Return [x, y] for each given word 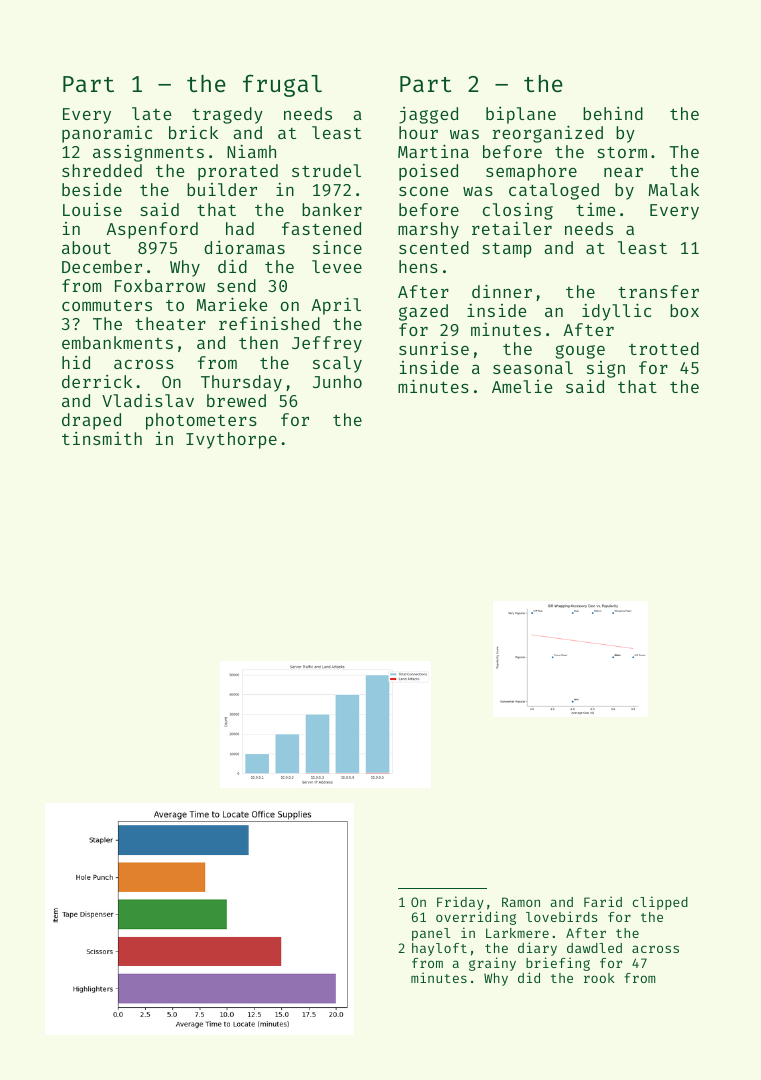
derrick [97, 381]
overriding [476, 918]
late [151, 113]
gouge [580, 352]
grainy [492, 964]
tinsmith [102, 438]
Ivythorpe [231, 440]
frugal [282, 85]
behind [613, 113]
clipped [660, 903]
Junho [337, 381]
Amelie [522, 386]
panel [431, 934]
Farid [603, 901]
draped [91, 421]
